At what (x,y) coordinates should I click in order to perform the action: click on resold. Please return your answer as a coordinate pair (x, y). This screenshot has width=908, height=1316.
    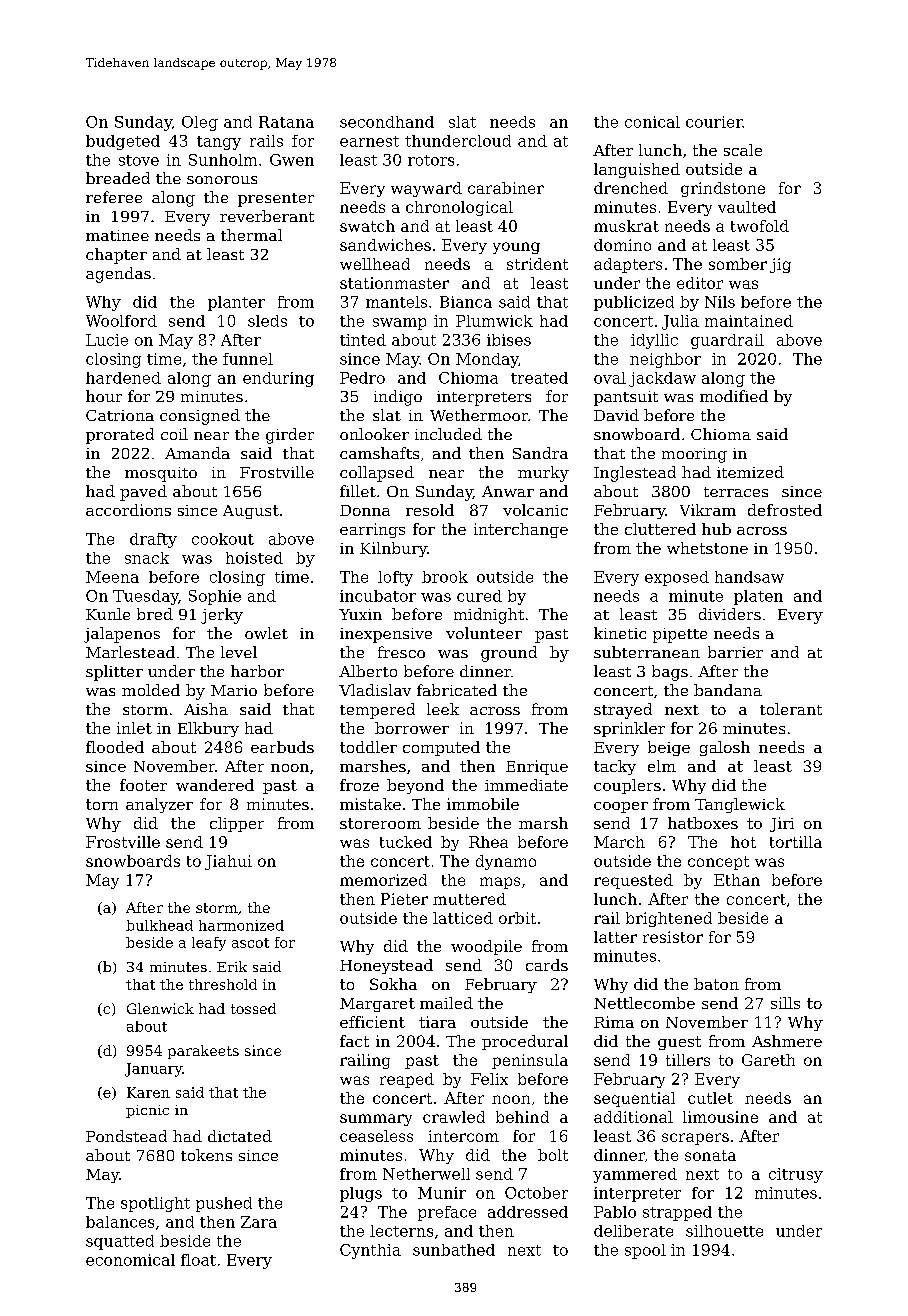
    Looking at the image, I should click on (430, 510).
